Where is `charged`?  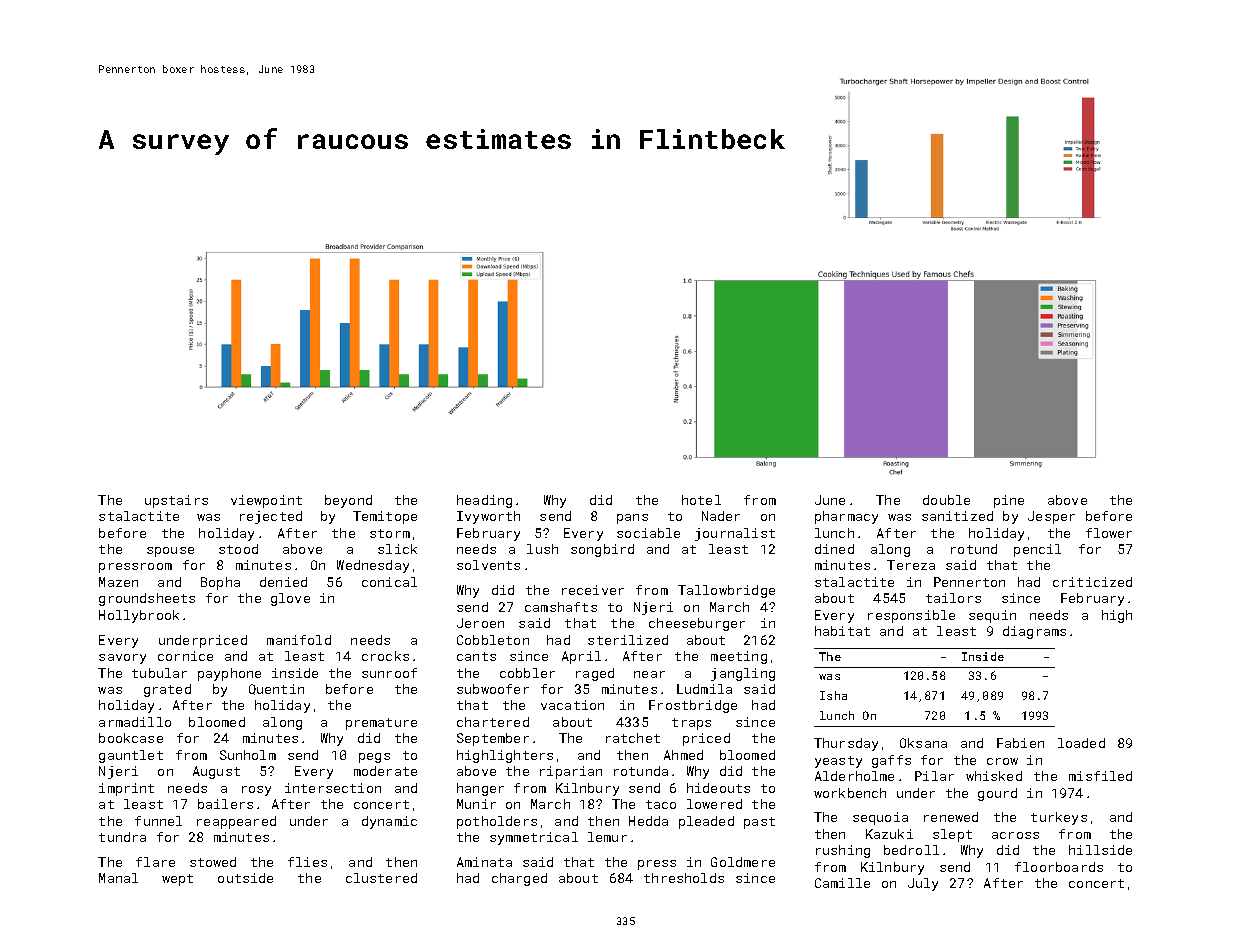 charged is located at coordinates (519, 879).
